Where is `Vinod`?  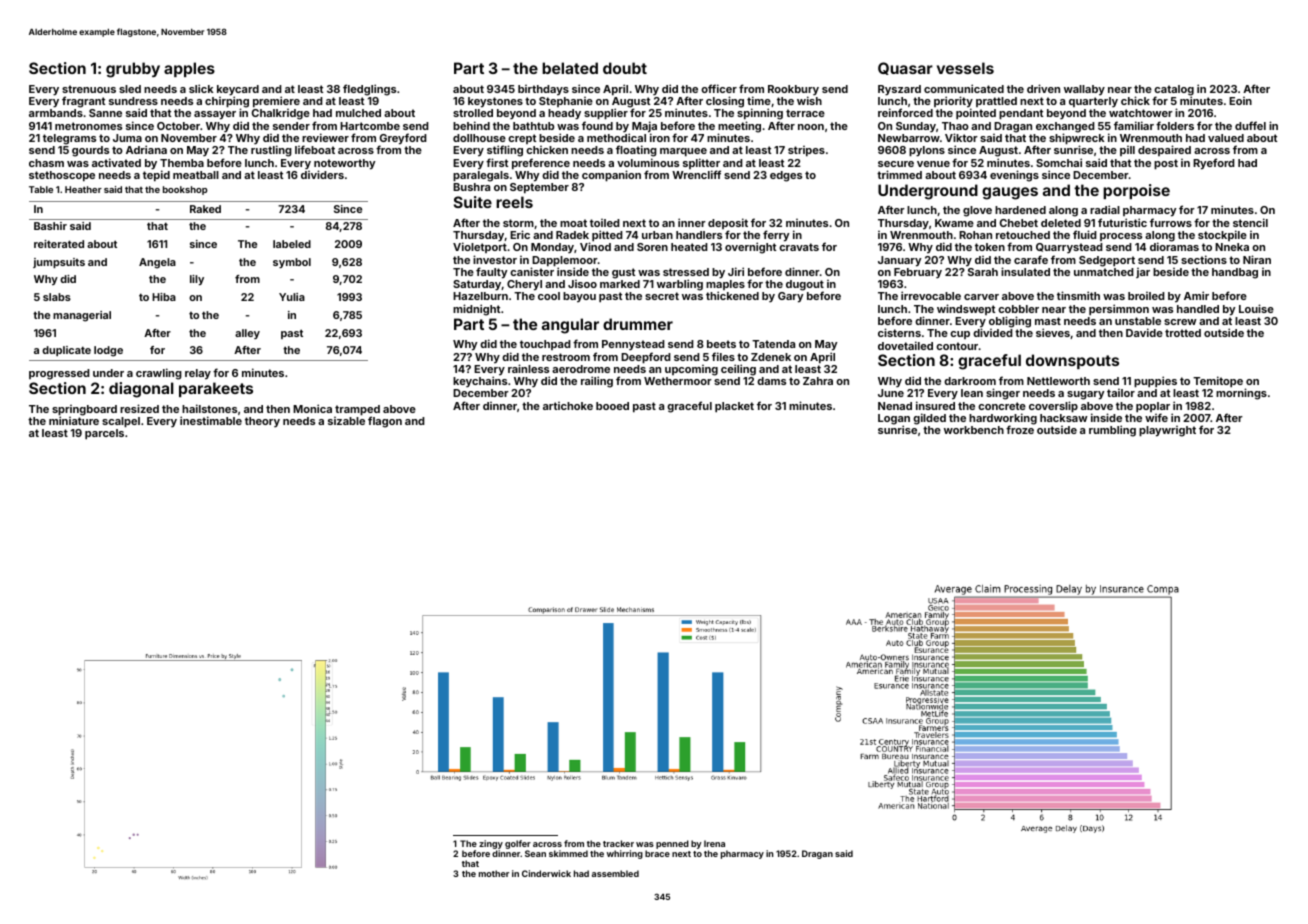 Vinod is located at coordinates (595, 247).
